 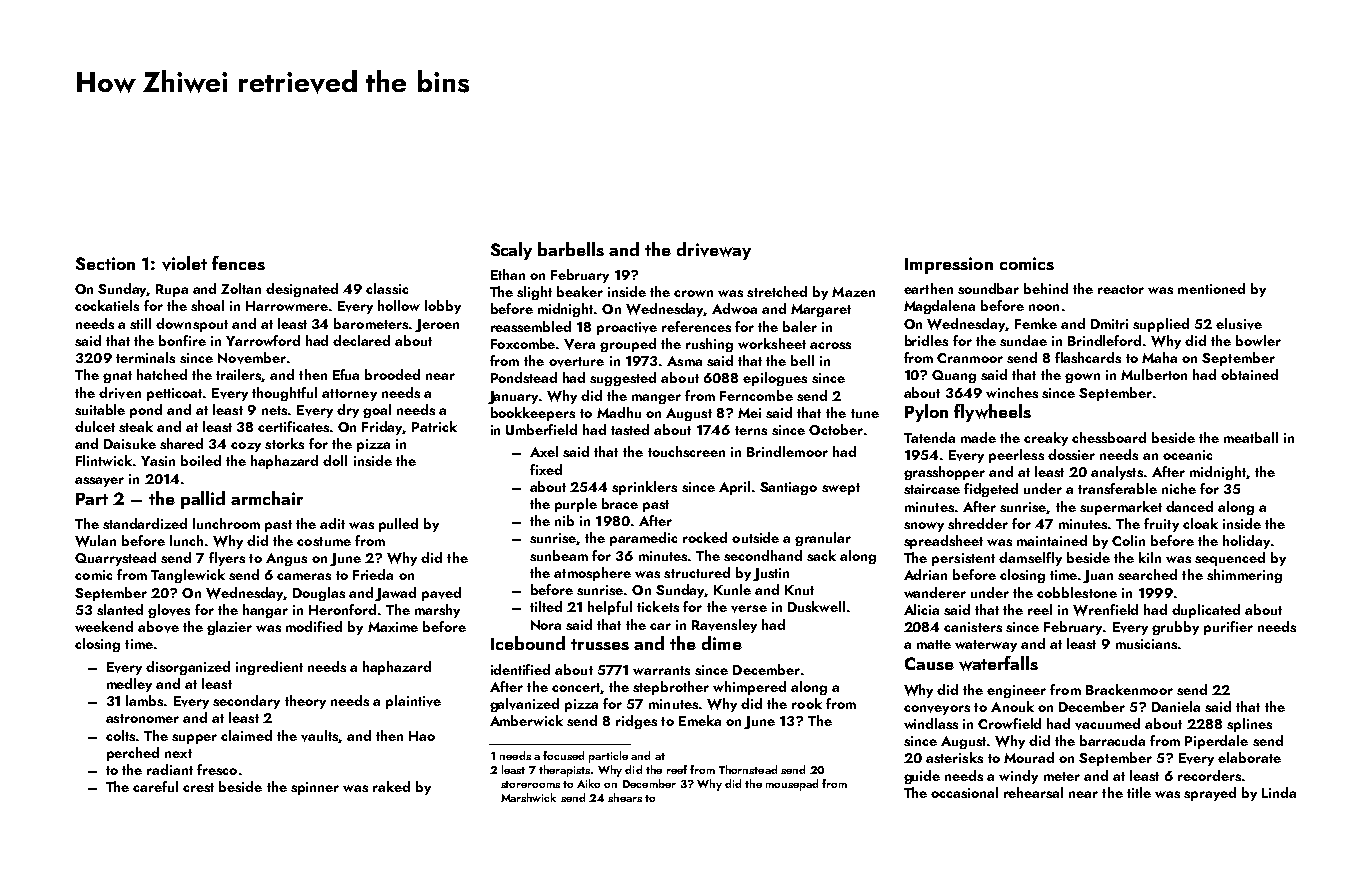 I want to click on theory, so click(x=305, y=702).
